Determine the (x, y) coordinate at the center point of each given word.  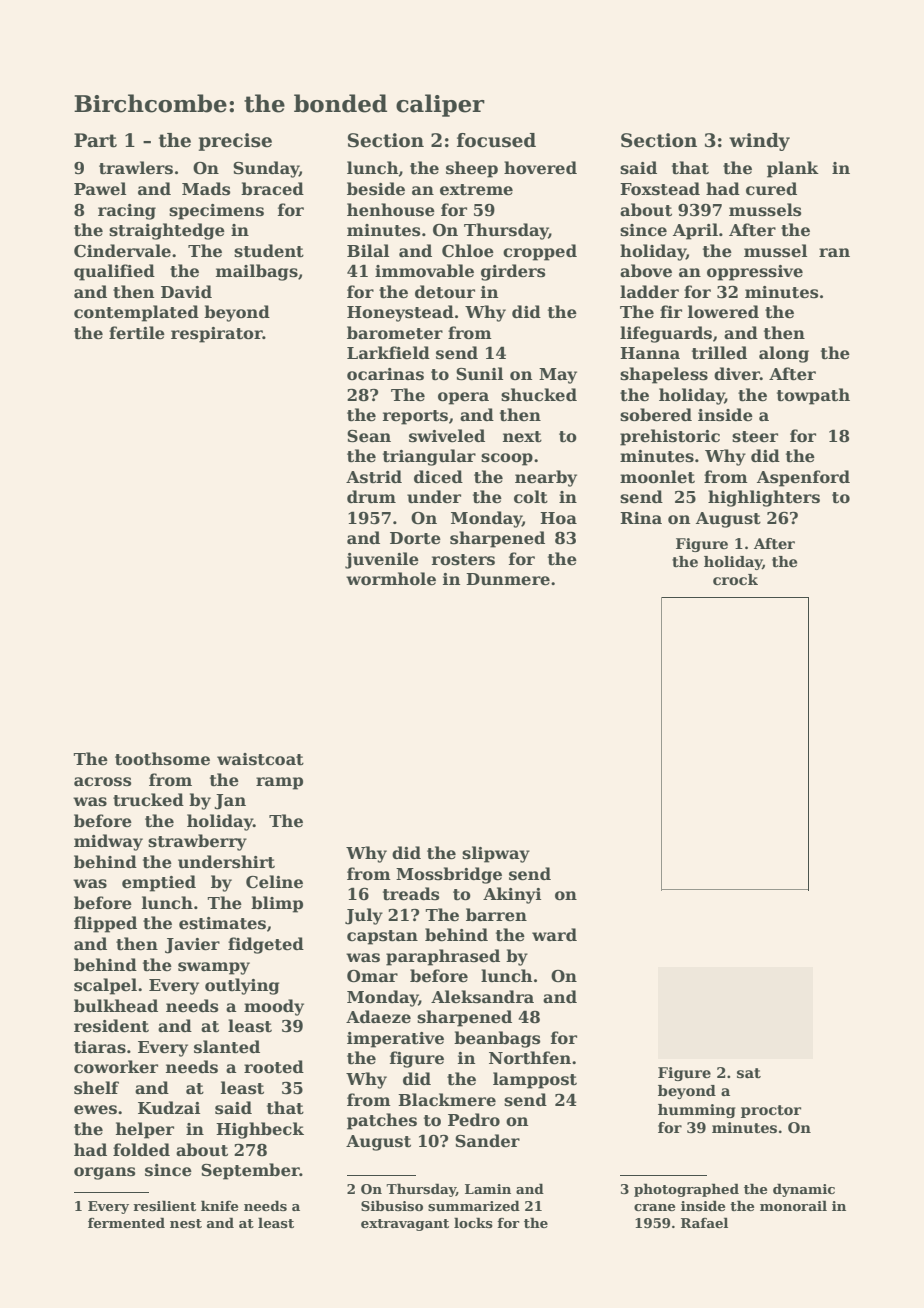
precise (235, 142)
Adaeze (378, 1017)
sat (749, 1073)
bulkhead (116, 1006)
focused (496, 140)
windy (759, 142)
